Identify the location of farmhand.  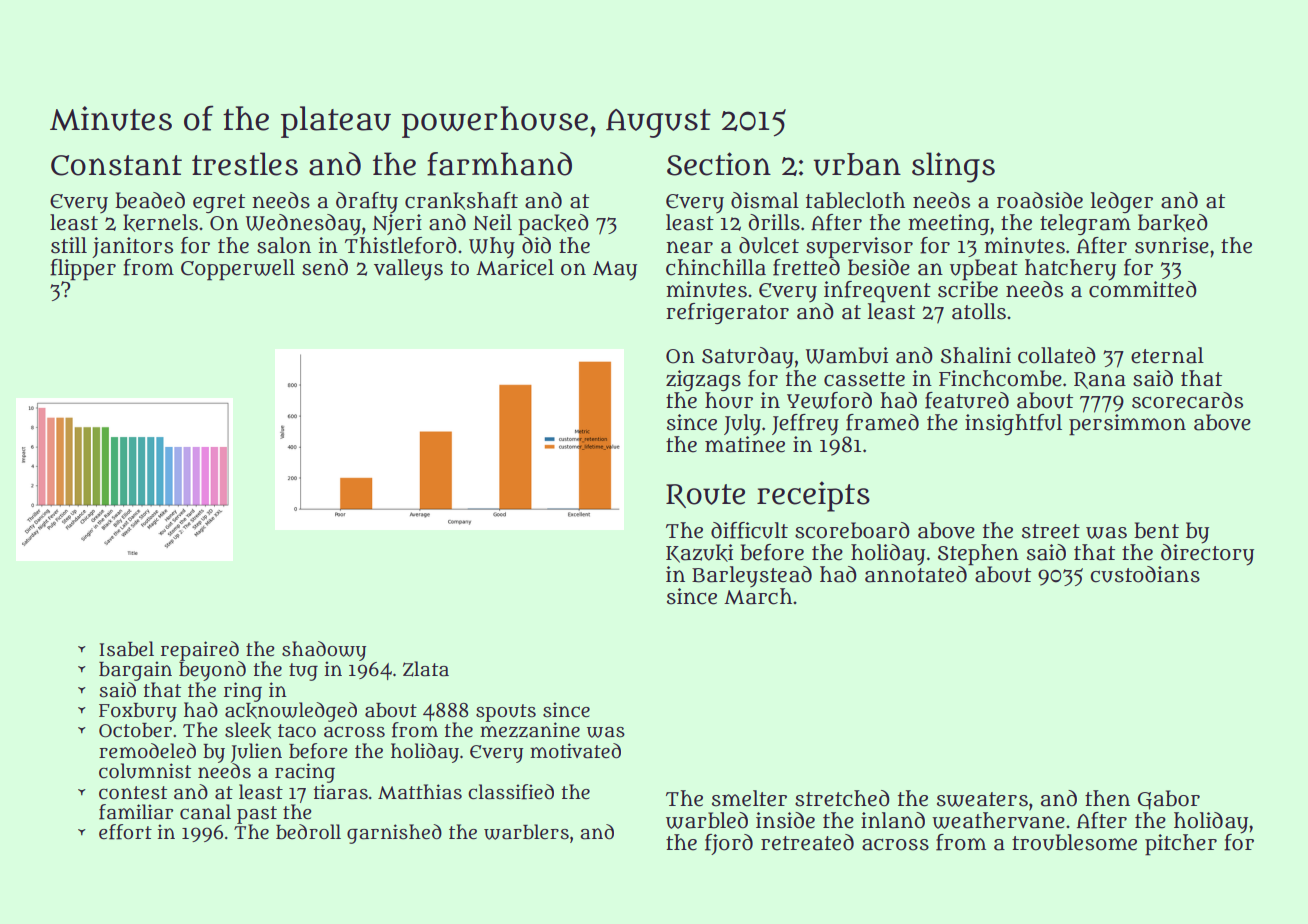
(499, 164).
